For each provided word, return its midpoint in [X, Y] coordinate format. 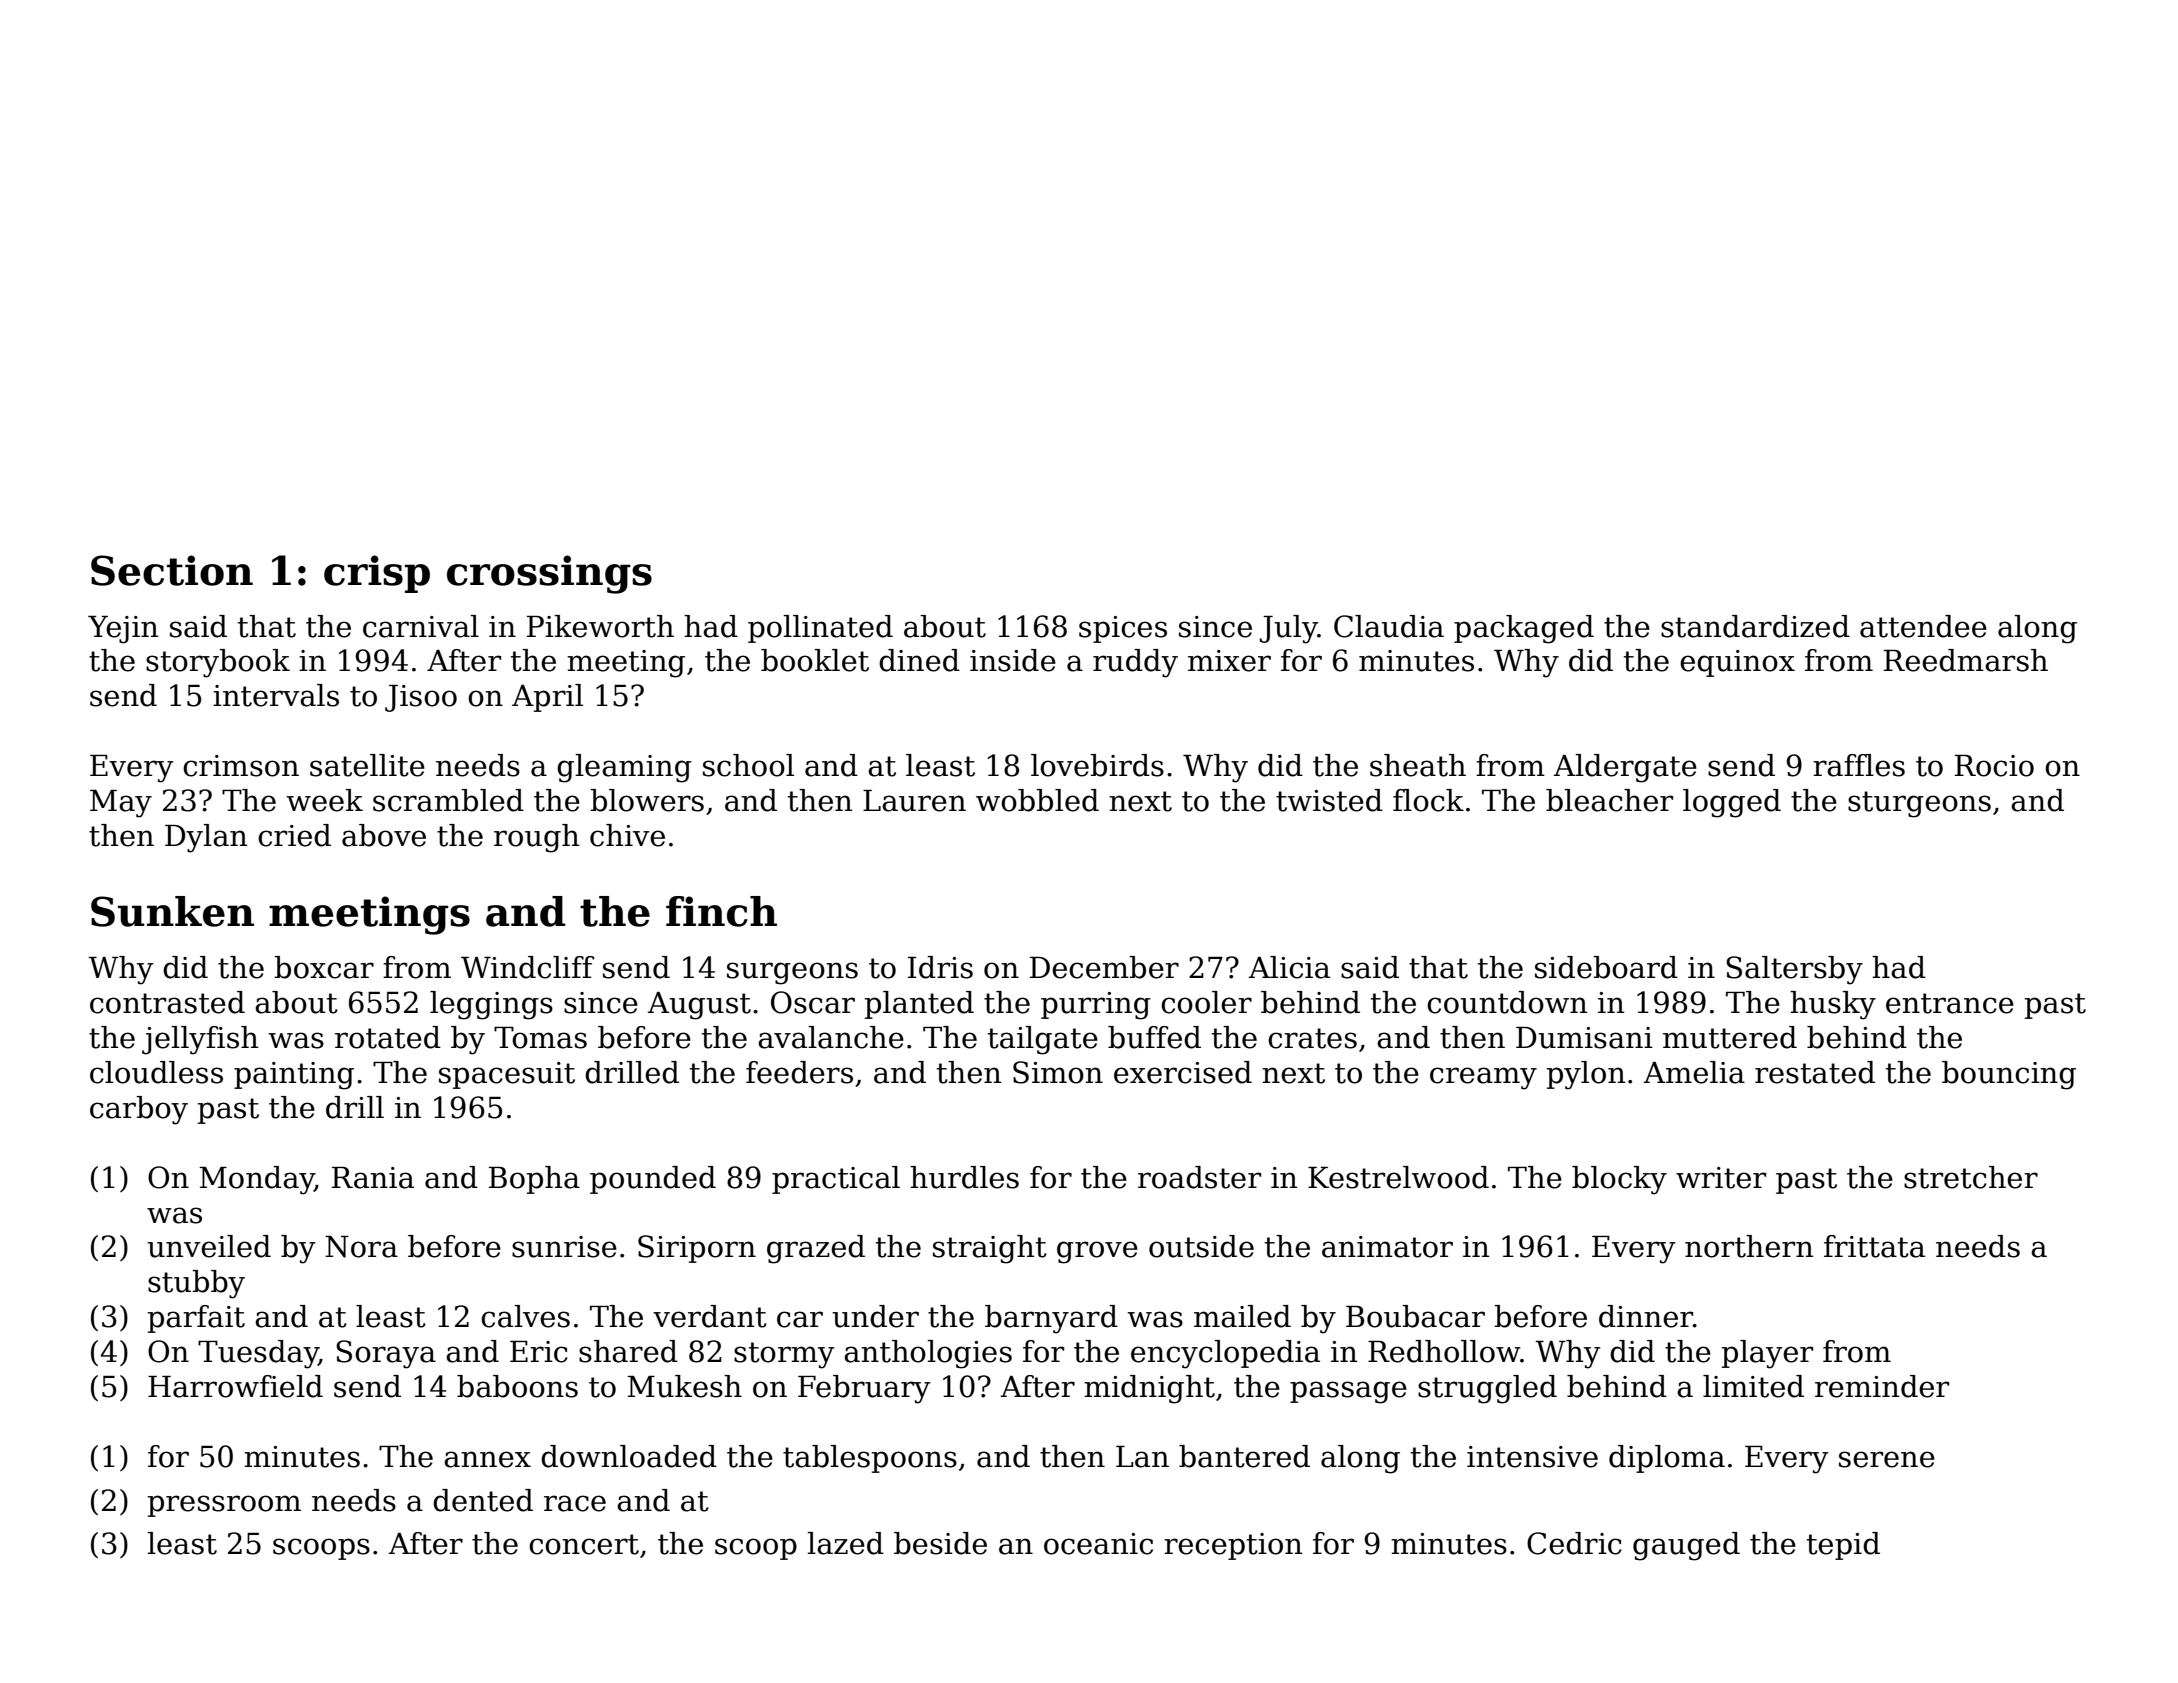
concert [584, 1544]
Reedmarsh [1966, 660]
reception [1233, 1546]
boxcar [324, 967]
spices [1123, 629]
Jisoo [421, 698]
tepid [1843, 1546]
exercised [1183, 1072]
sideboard [1606, 967]
